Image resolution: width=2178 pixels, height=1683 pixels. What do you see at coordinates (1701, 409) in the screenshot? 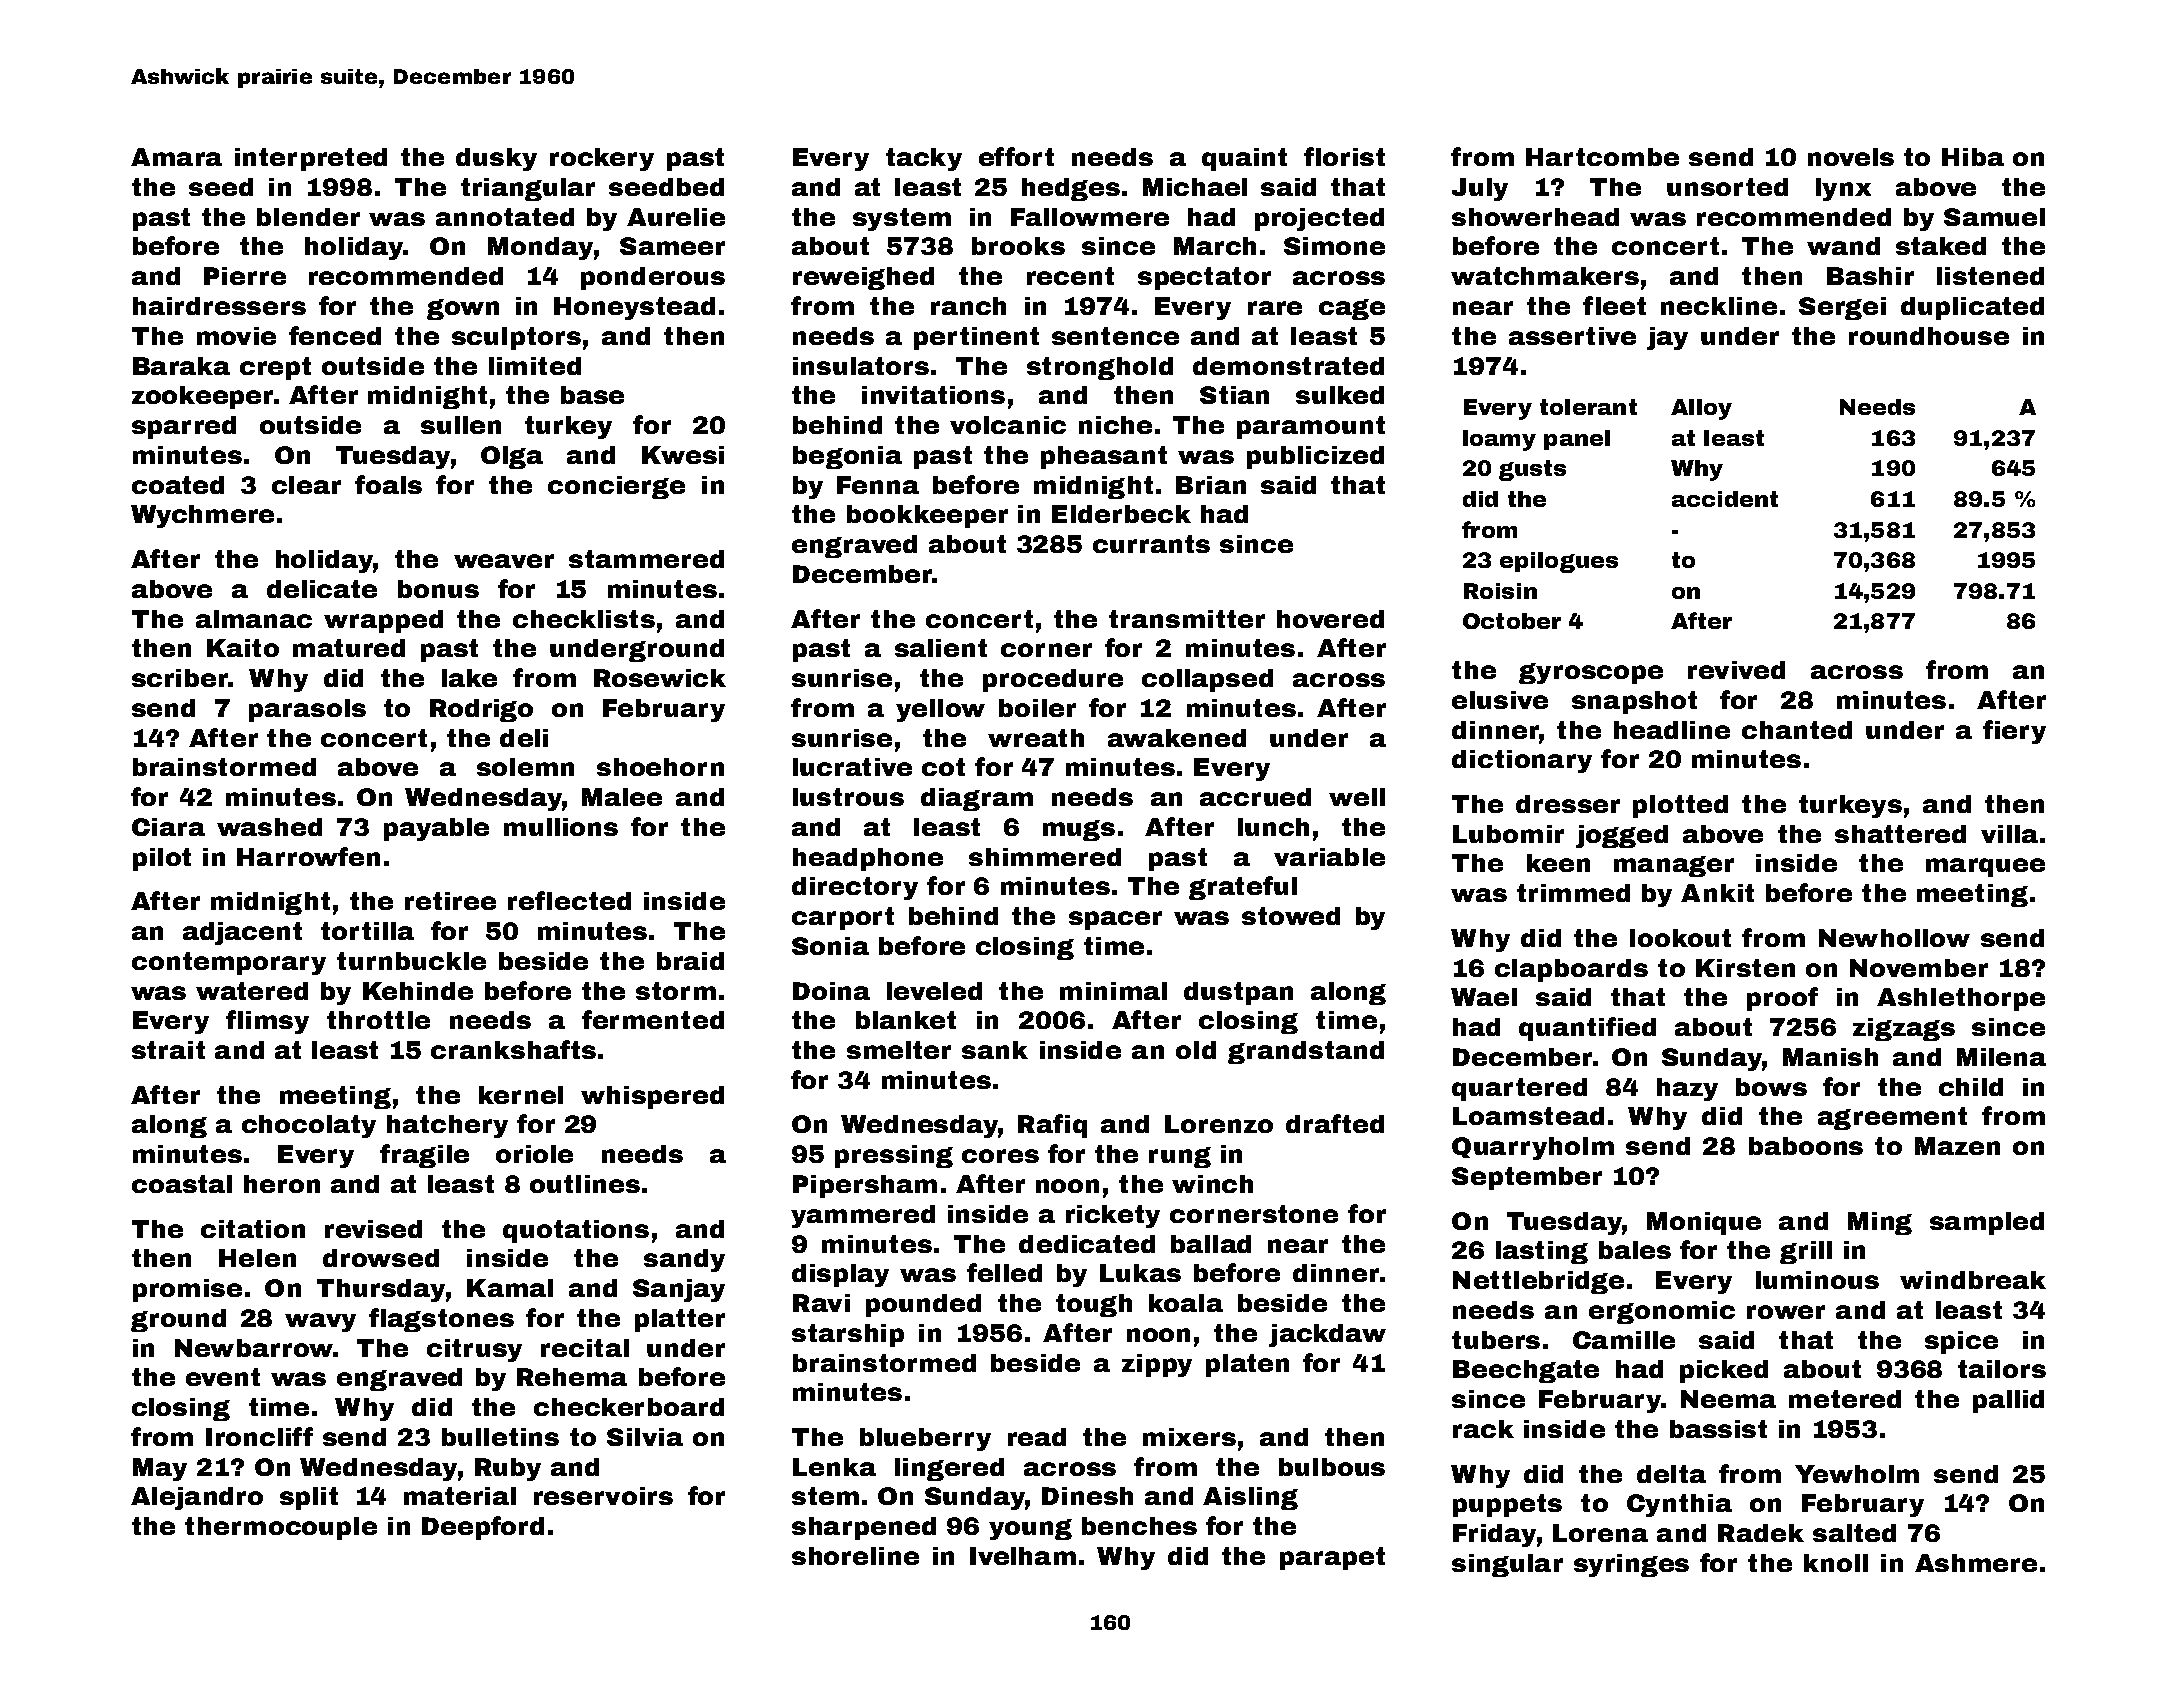
I see `Alloy` at bounding box center [1701, 409].
